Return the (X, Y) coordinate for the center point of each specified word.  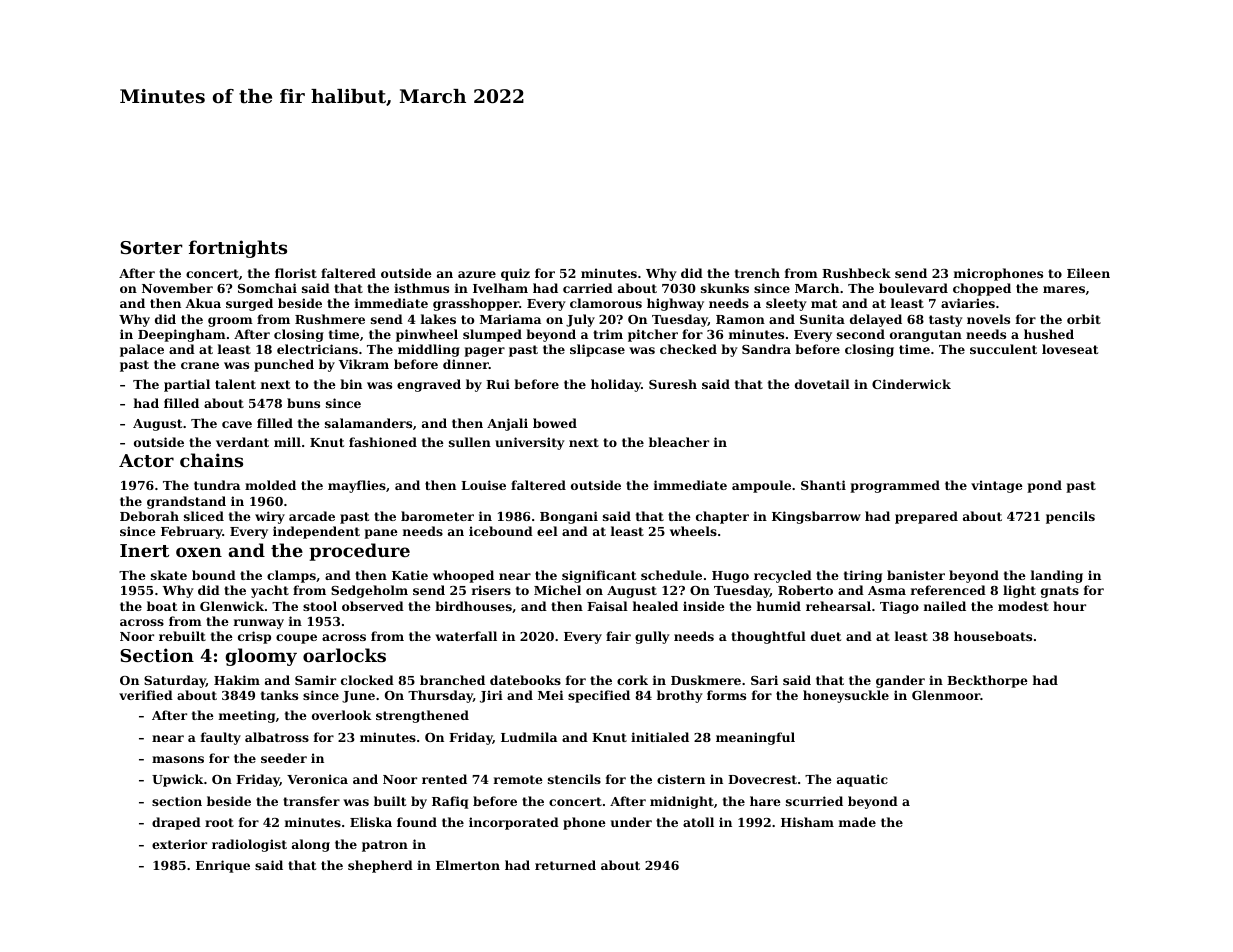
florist (296, 273)
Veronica (317, 779)
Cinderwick (911, 384)
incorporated (514, 823)
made (857, 822)
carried (588, 288)
